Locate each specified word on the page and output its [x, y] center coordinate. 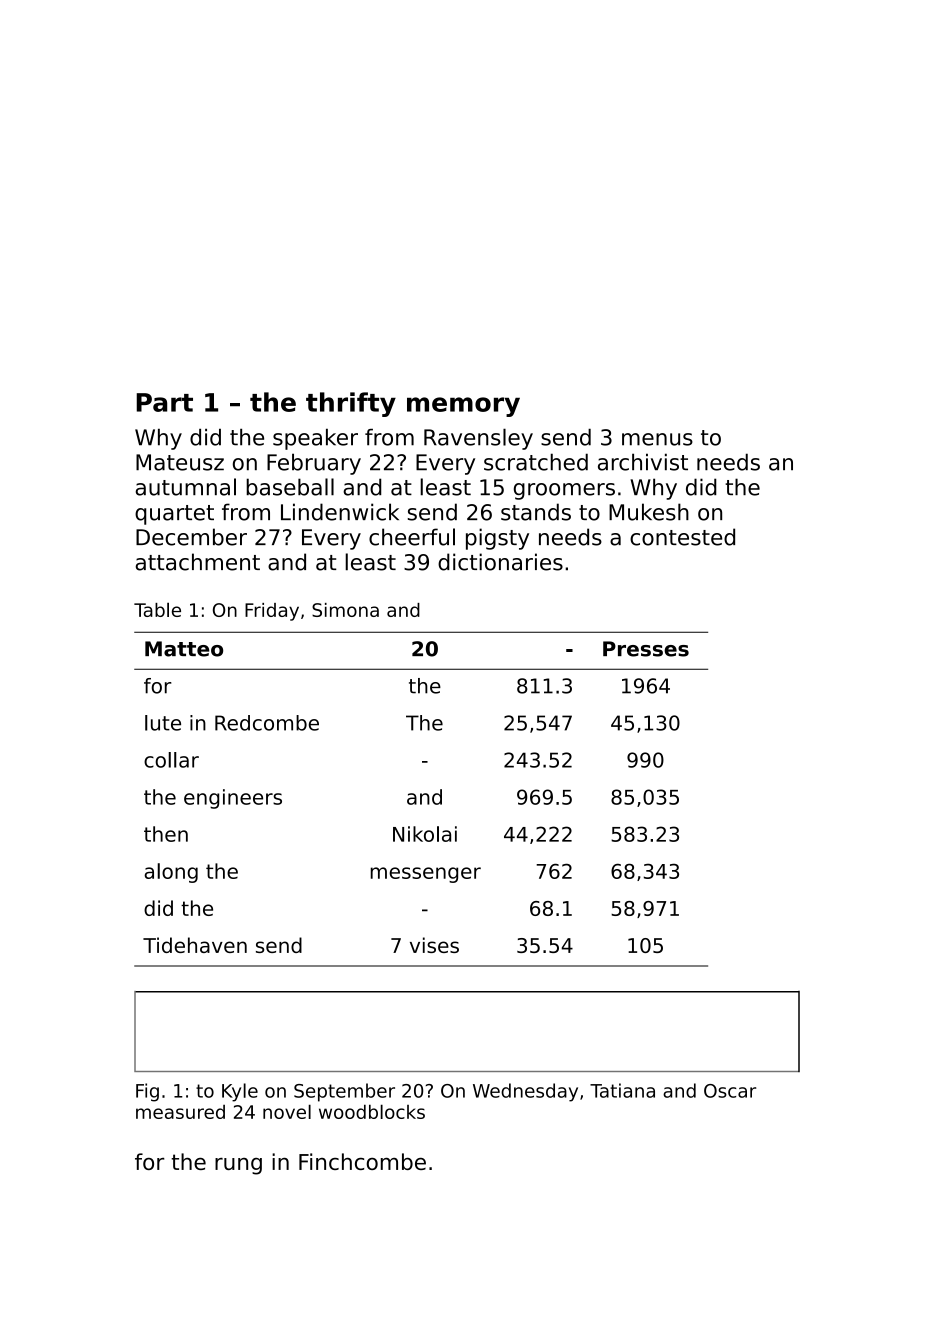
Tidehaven [195, 945]
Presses [646, 649]
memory [463, 407]
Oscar [730, 1091]
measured [180, 1112]
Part [164, 402]
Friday [272, 612]
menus [657, 439]
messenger [426, 875]
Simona [345, 610]
